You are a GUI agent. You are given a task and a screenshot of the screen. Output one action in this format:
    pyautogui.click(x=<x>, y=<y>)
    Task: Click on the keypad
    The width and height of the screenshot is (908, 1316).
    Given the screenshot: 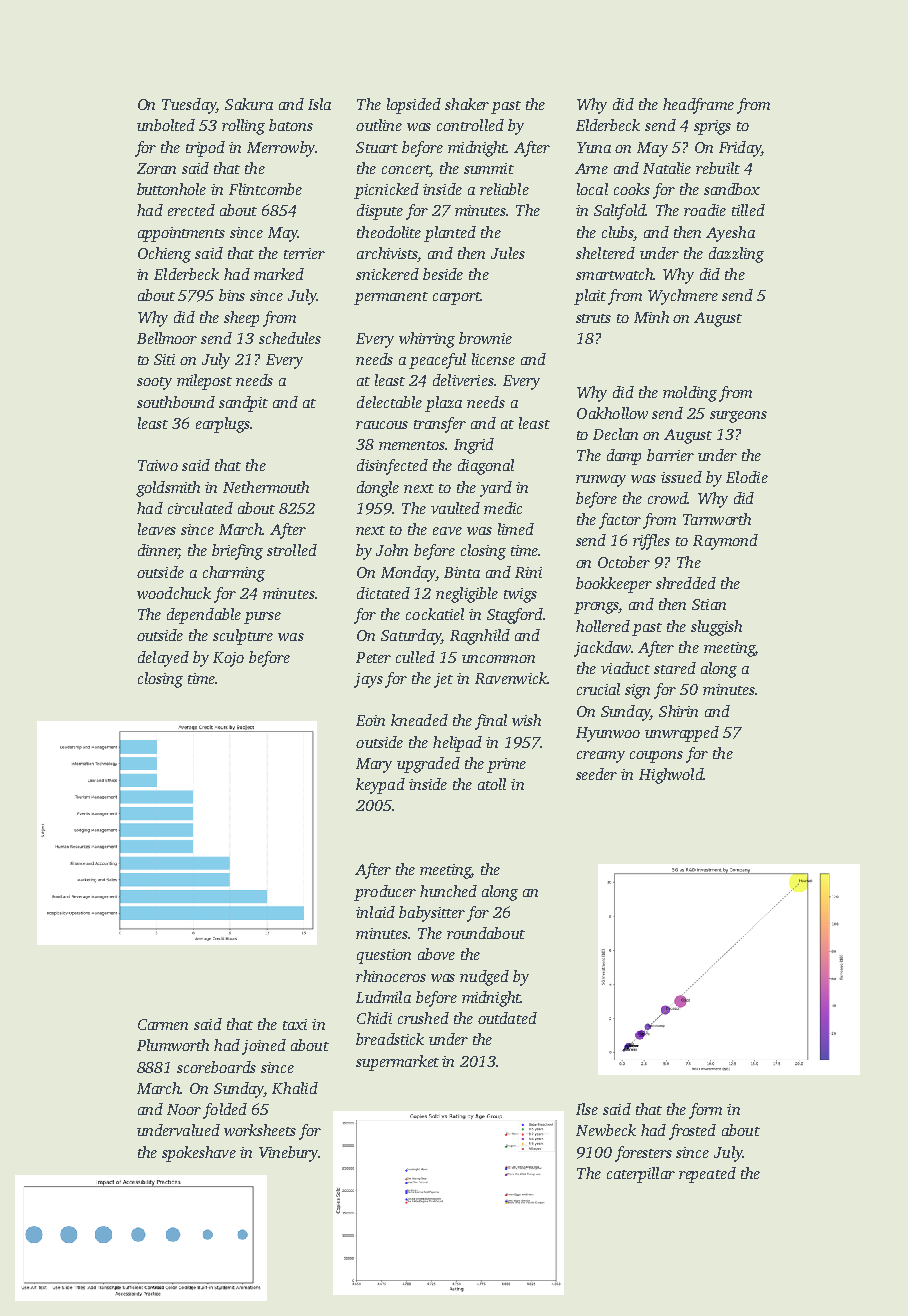 What is the action you would take?
    pyautogui.click(x=380, y=786)
